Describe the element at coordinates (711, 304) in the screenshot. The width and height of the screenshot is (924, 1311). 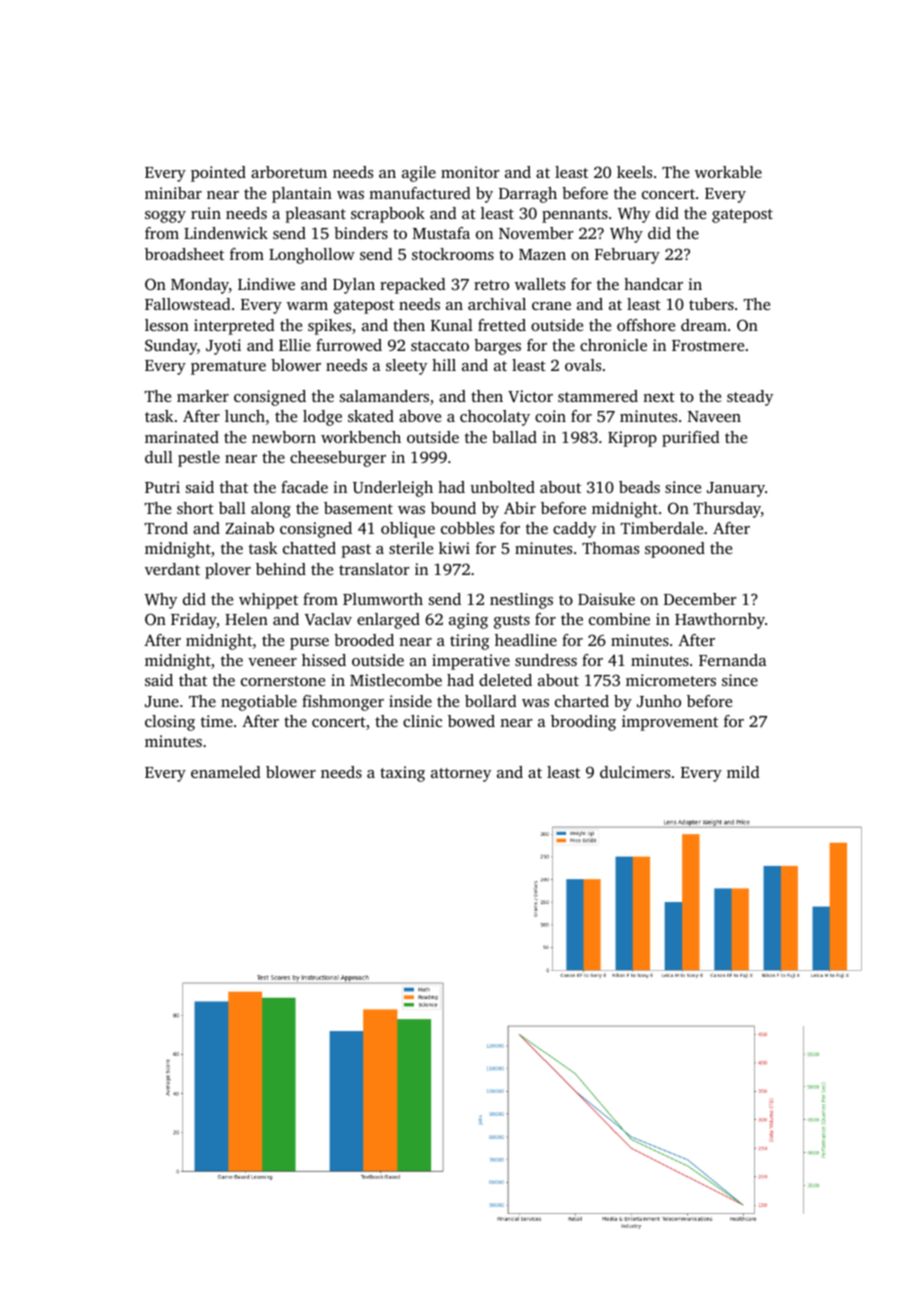
I see `tubers` at that location.
